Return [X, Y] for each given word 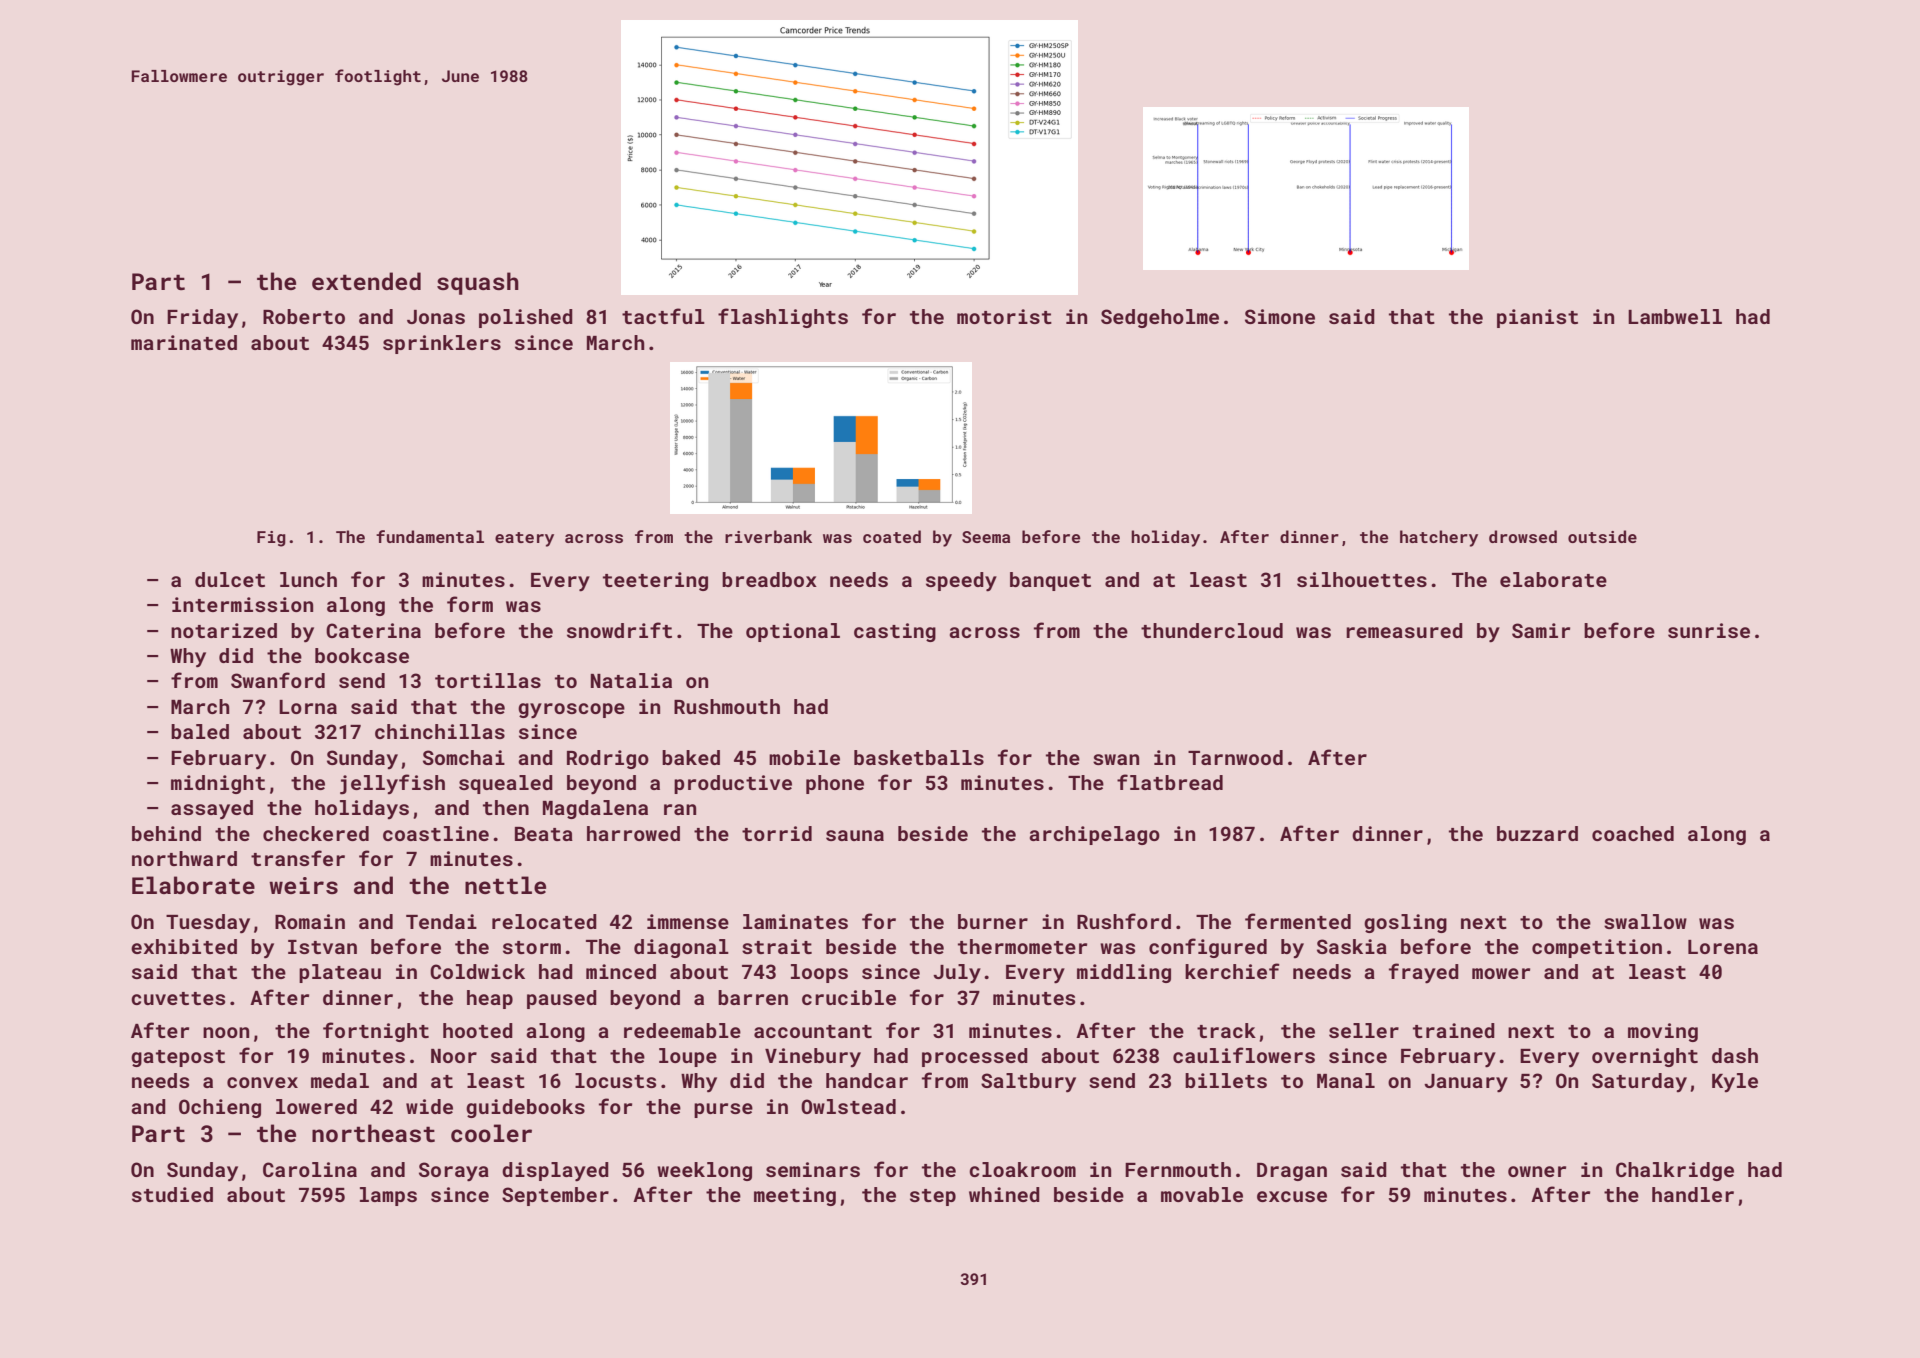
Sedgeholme [1160, 318]
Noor [454, 1056]
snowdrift [619, 630]
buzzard [1537, 833]
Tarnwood [1235, 757]
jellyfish [392, 784]
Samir [1541, 630]
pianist [1537, 318]
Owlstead [848, 1106]
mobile [804, 757]
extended [366, 281]
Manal [1346, 1080]
